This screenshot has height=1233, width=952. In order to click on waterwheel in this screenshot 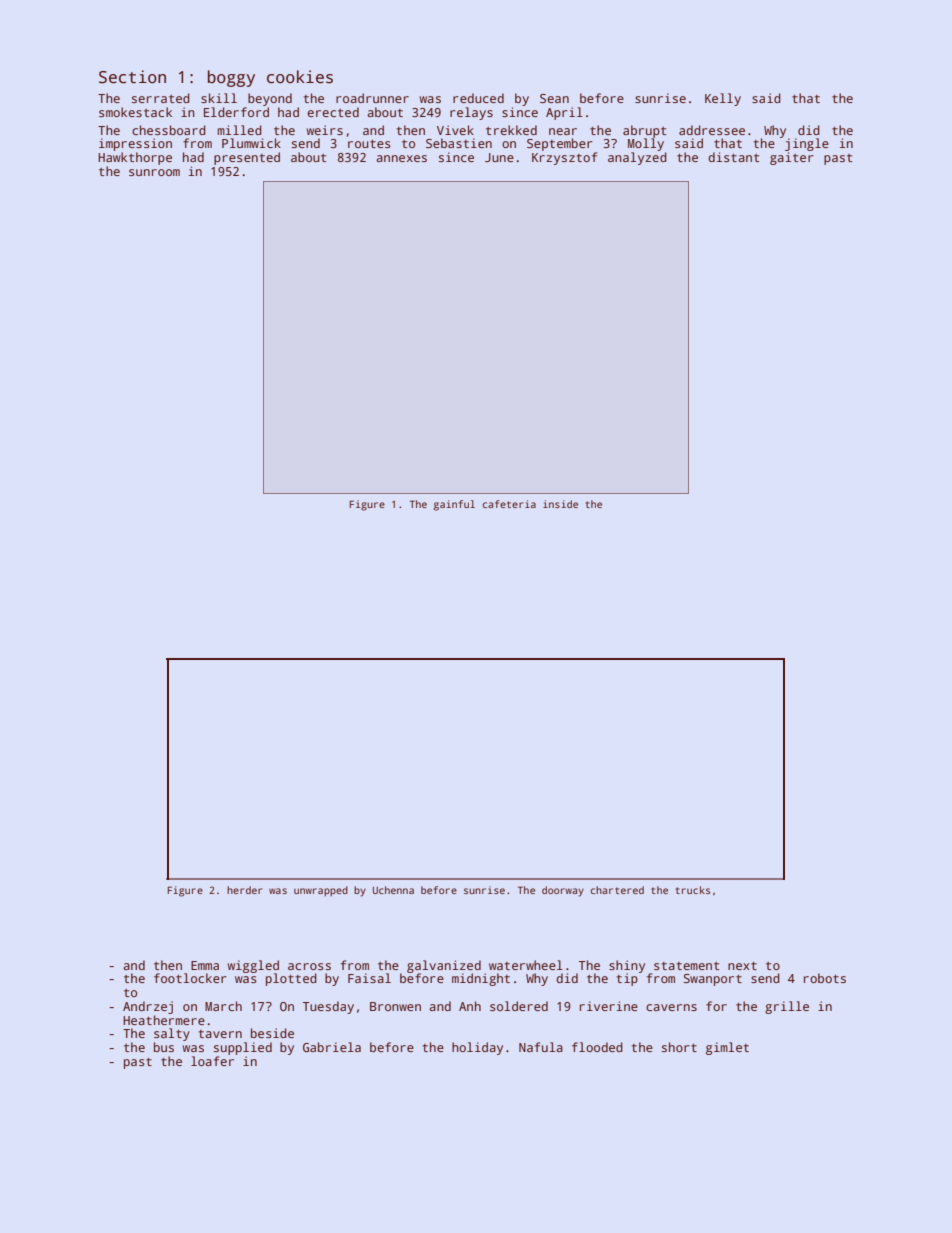, I will do `click(526, 965)`.
